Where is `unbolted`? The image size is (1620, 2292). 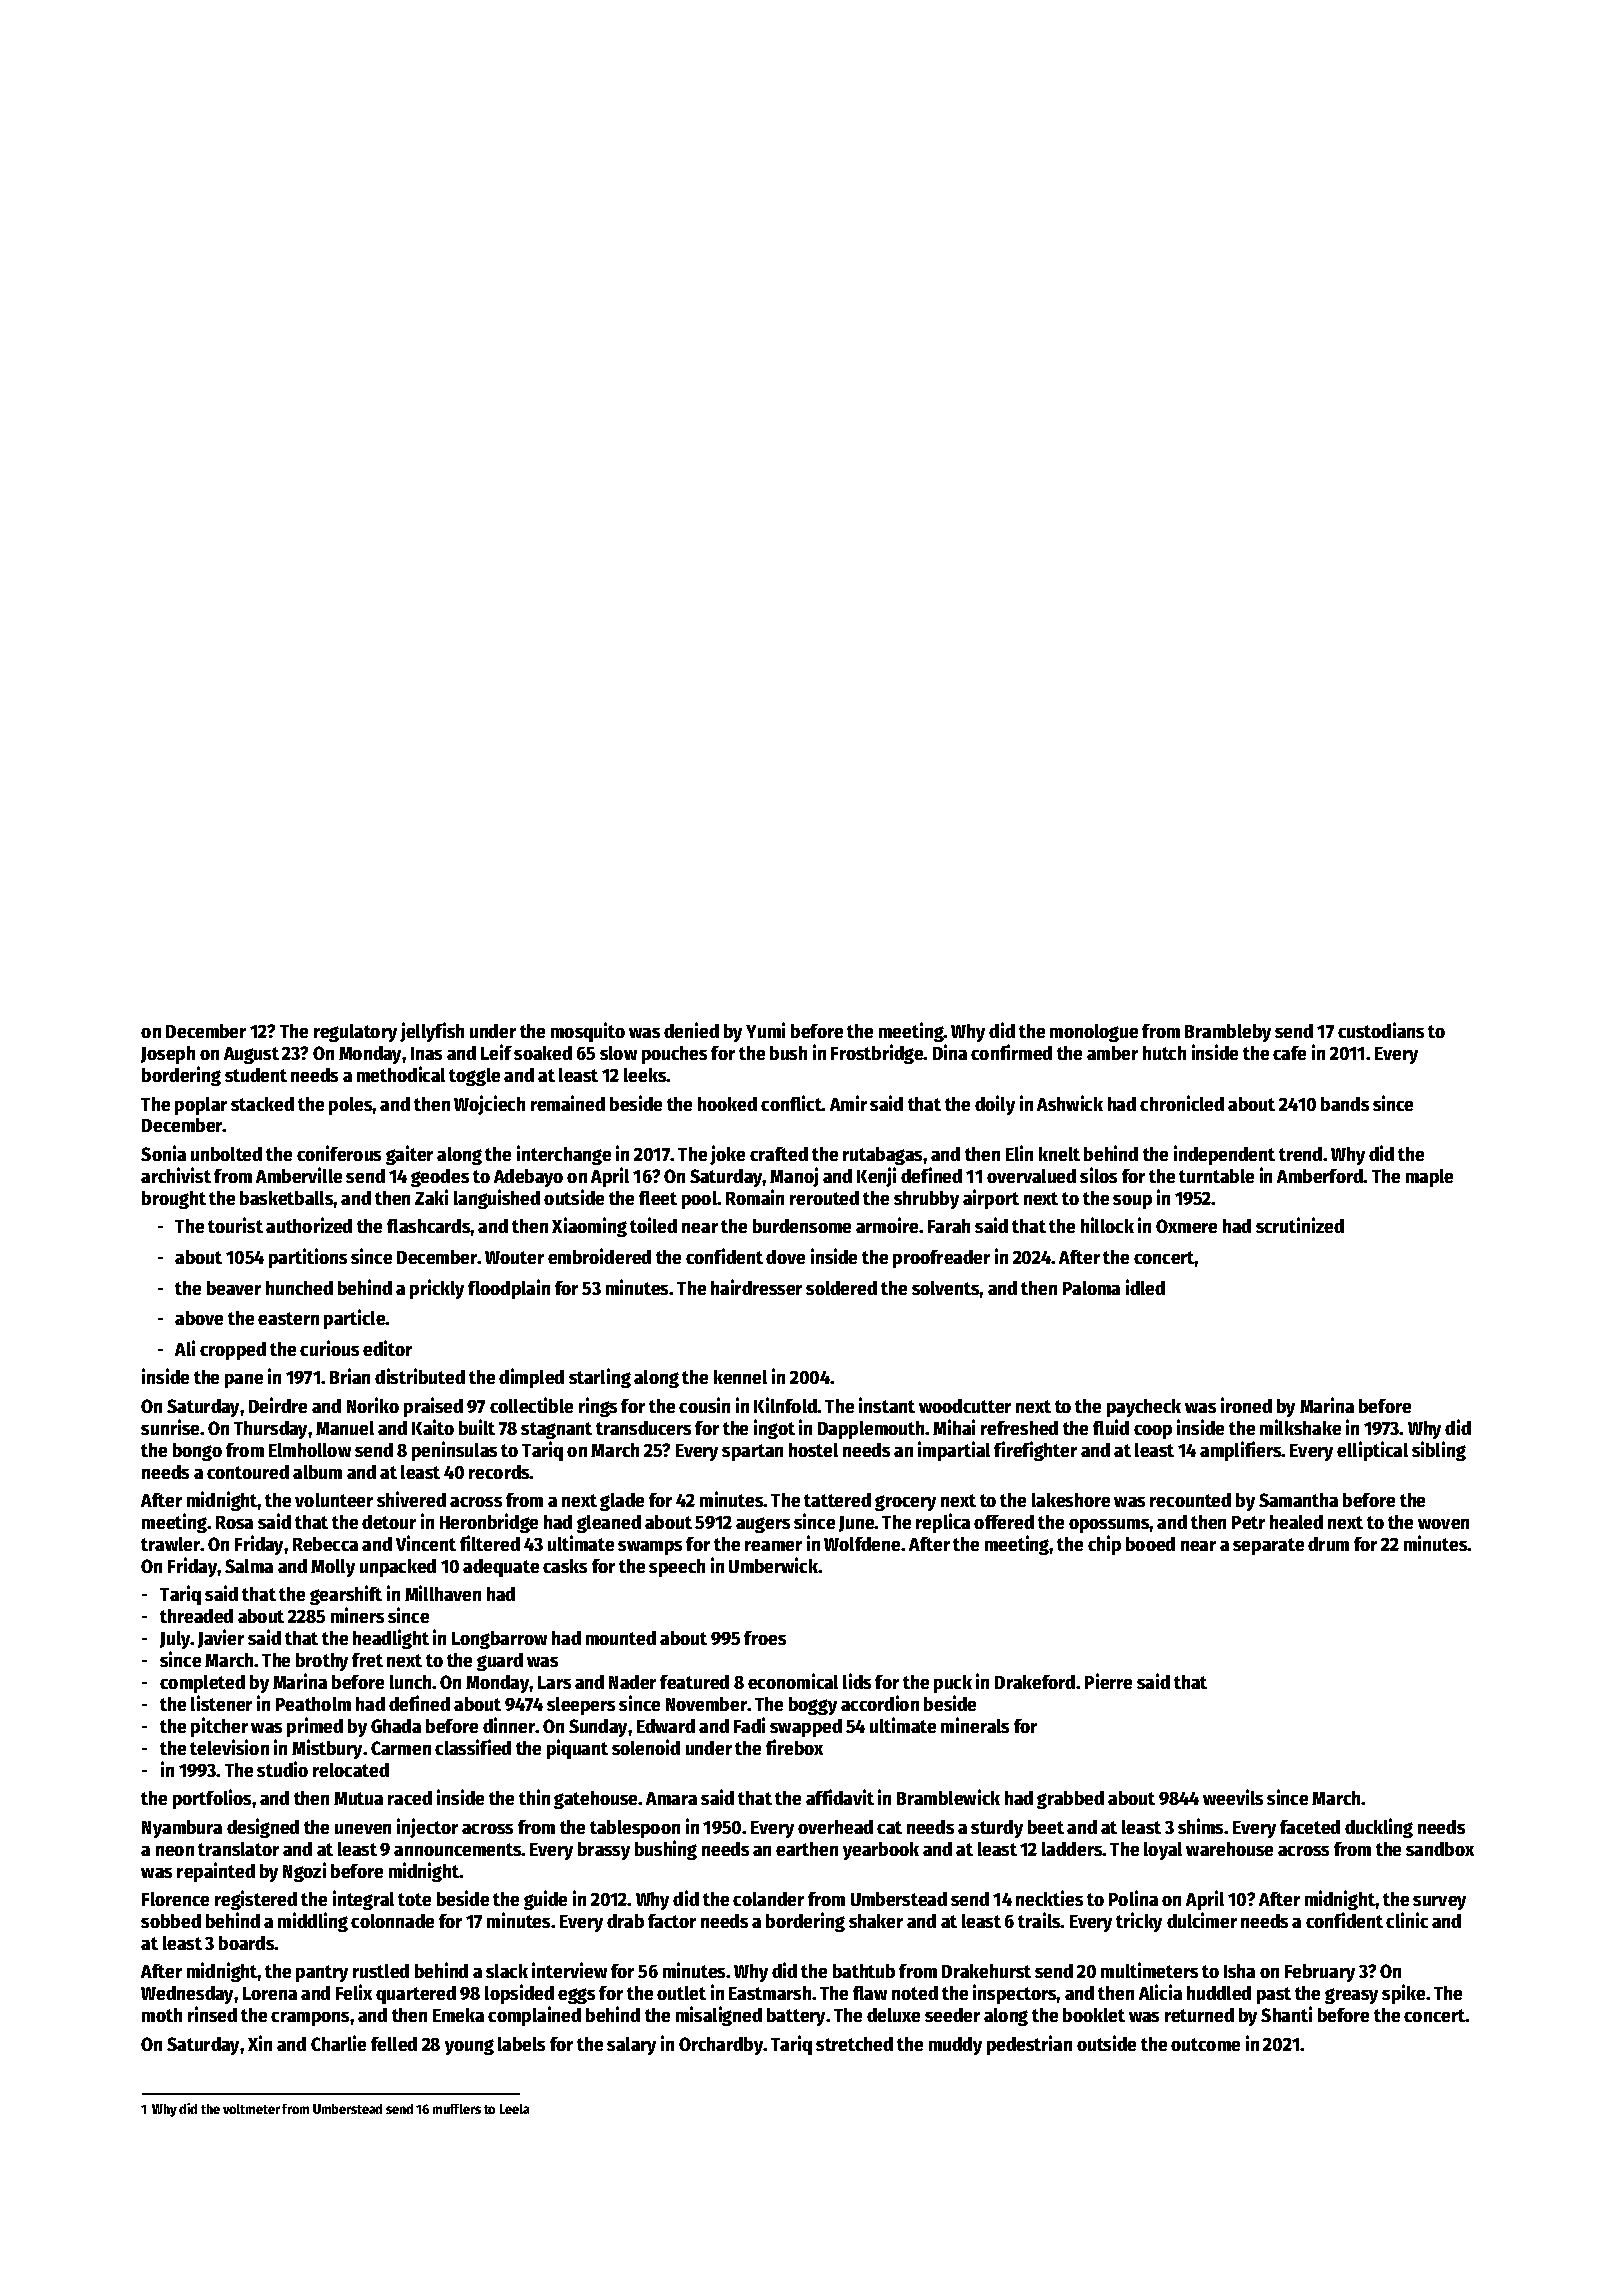 unbolted is located at coordinates (226, 1154).
